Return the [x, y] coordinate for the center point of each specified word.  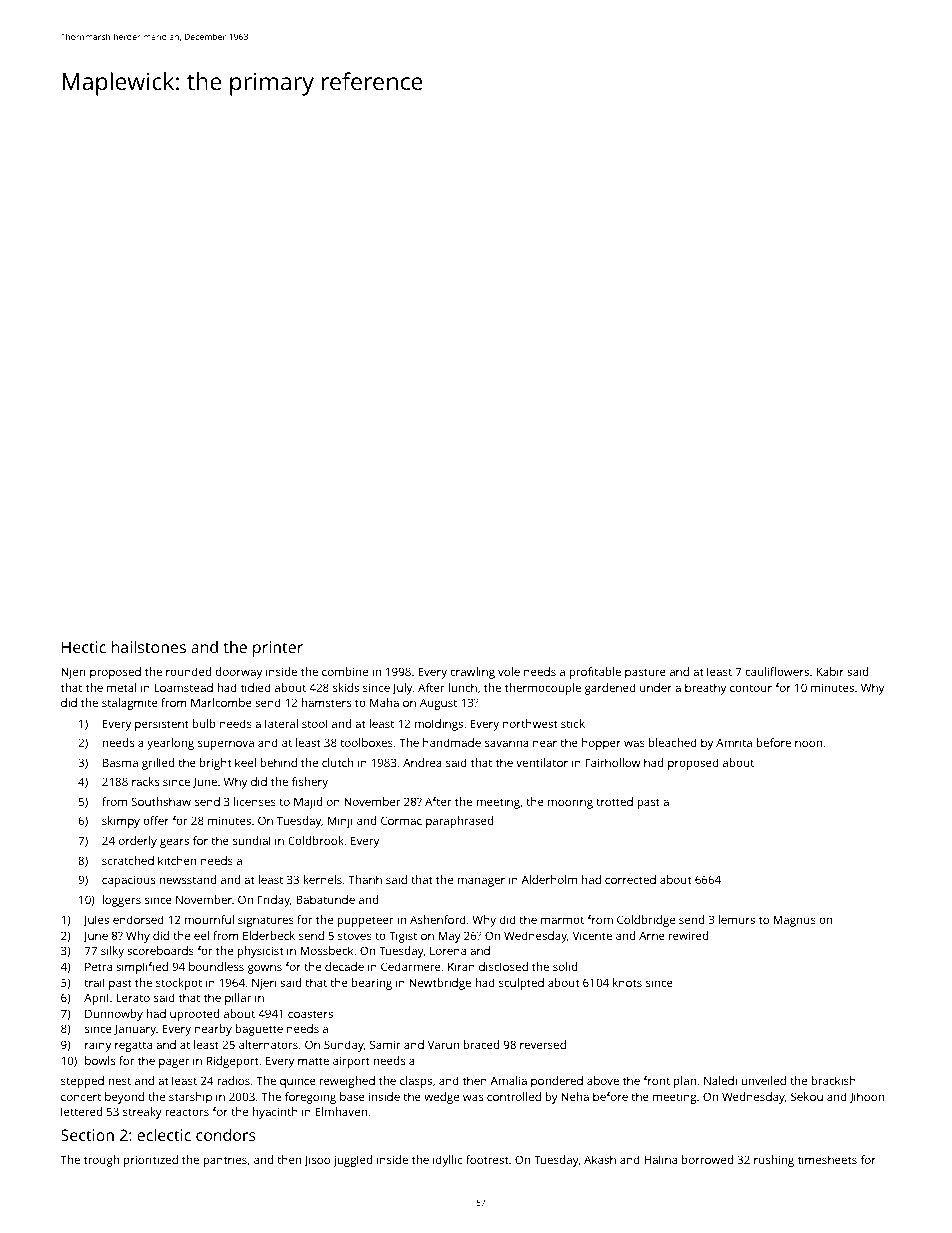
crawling [472, 673]
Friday [274, 901]
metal [121, 687]
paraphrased [459, 822]
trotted [614, 801]
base [352, 1096]
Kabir [830, 671]
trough [101, 1161]
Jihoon [866, 1097]
